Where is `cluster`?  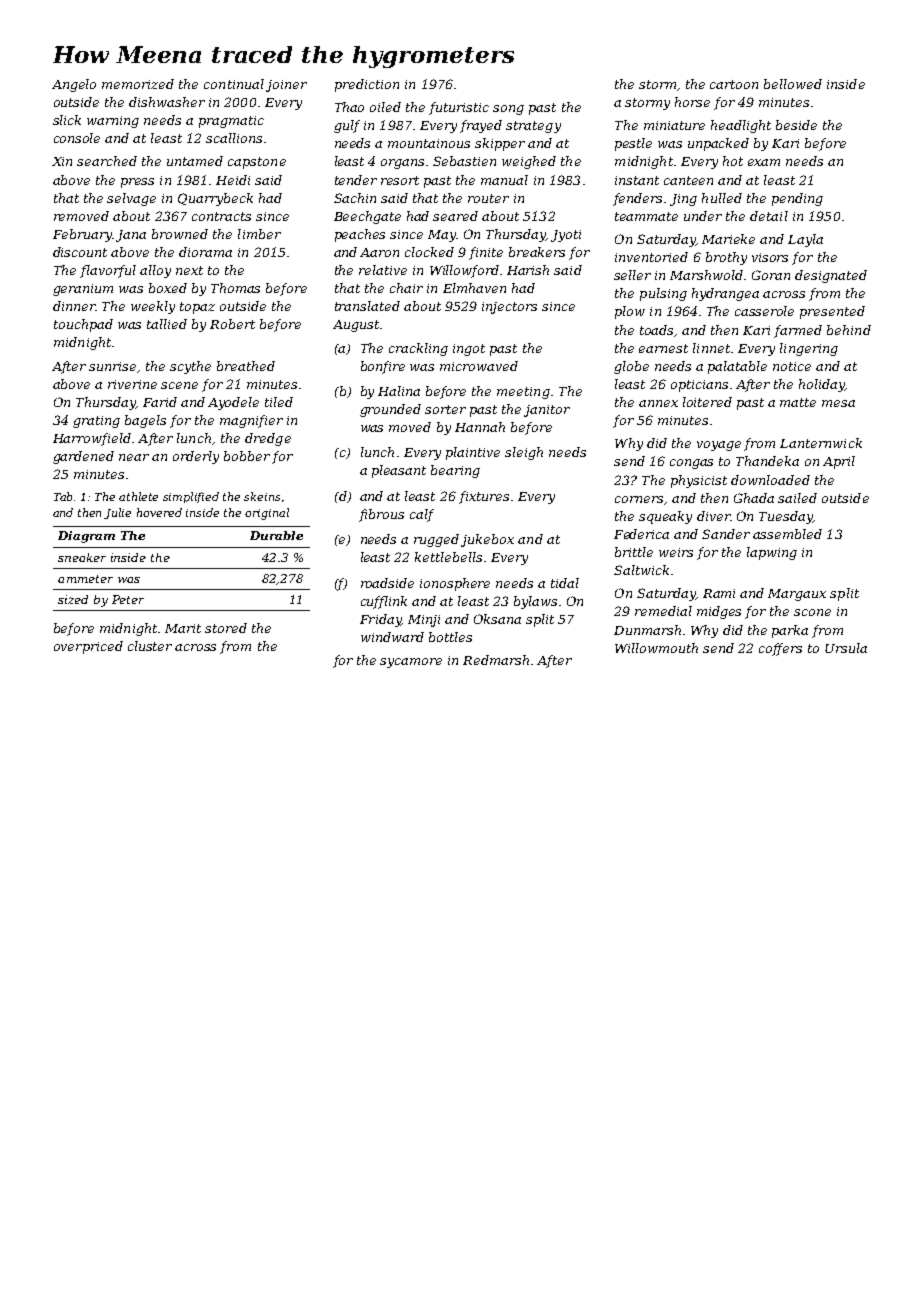
cluster is located at coordinates (150, 646).
